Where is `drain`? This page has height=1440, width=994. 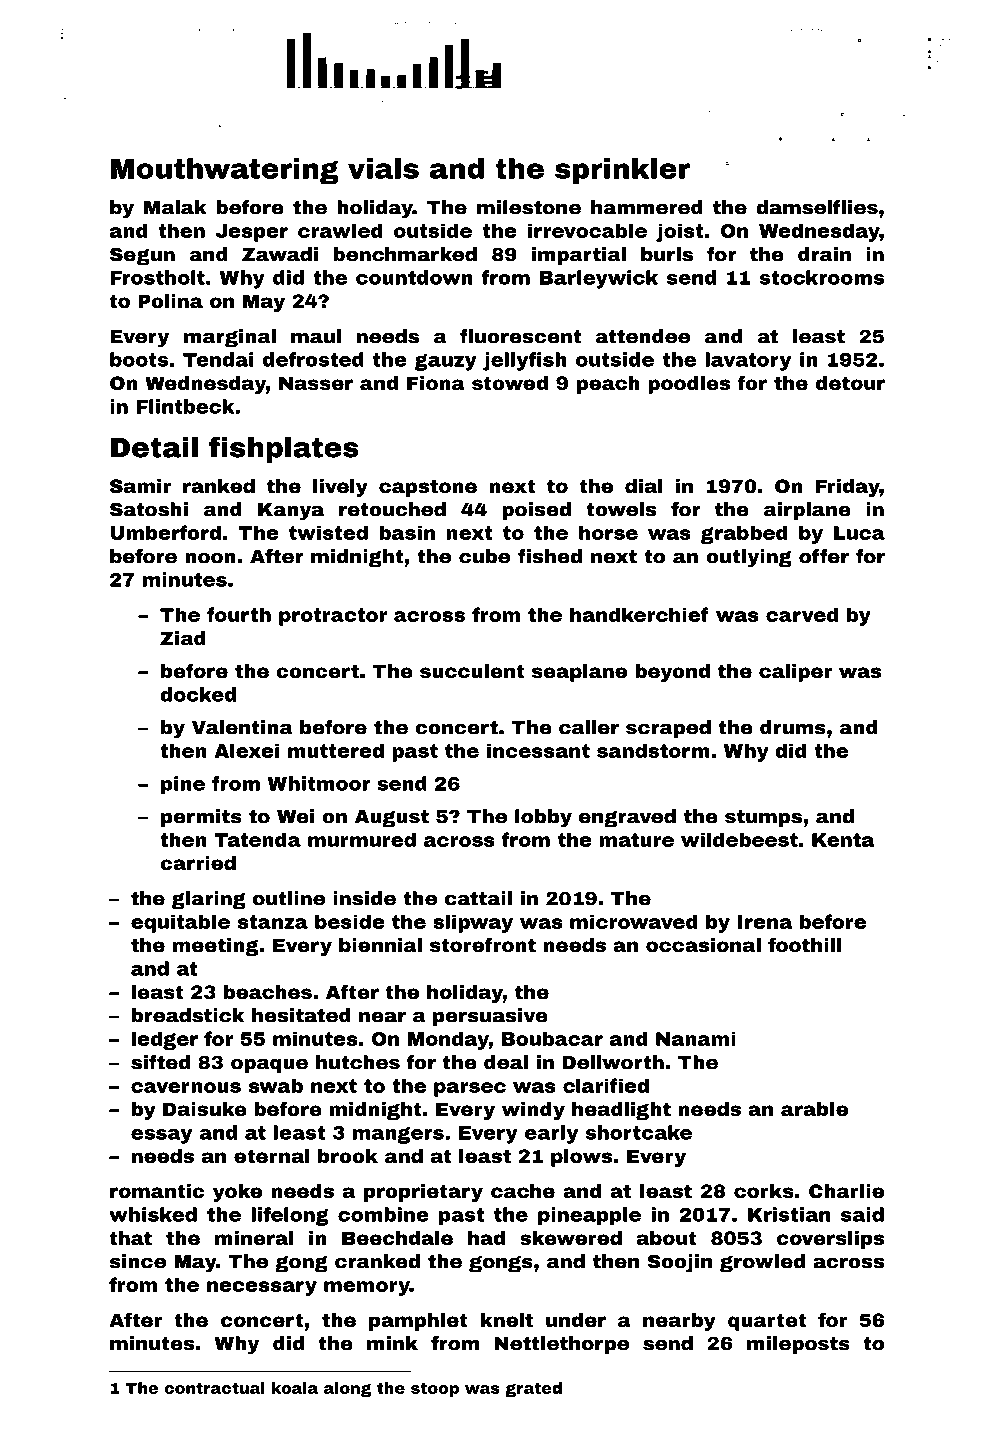 drain is located at coordinates (824, 254).
